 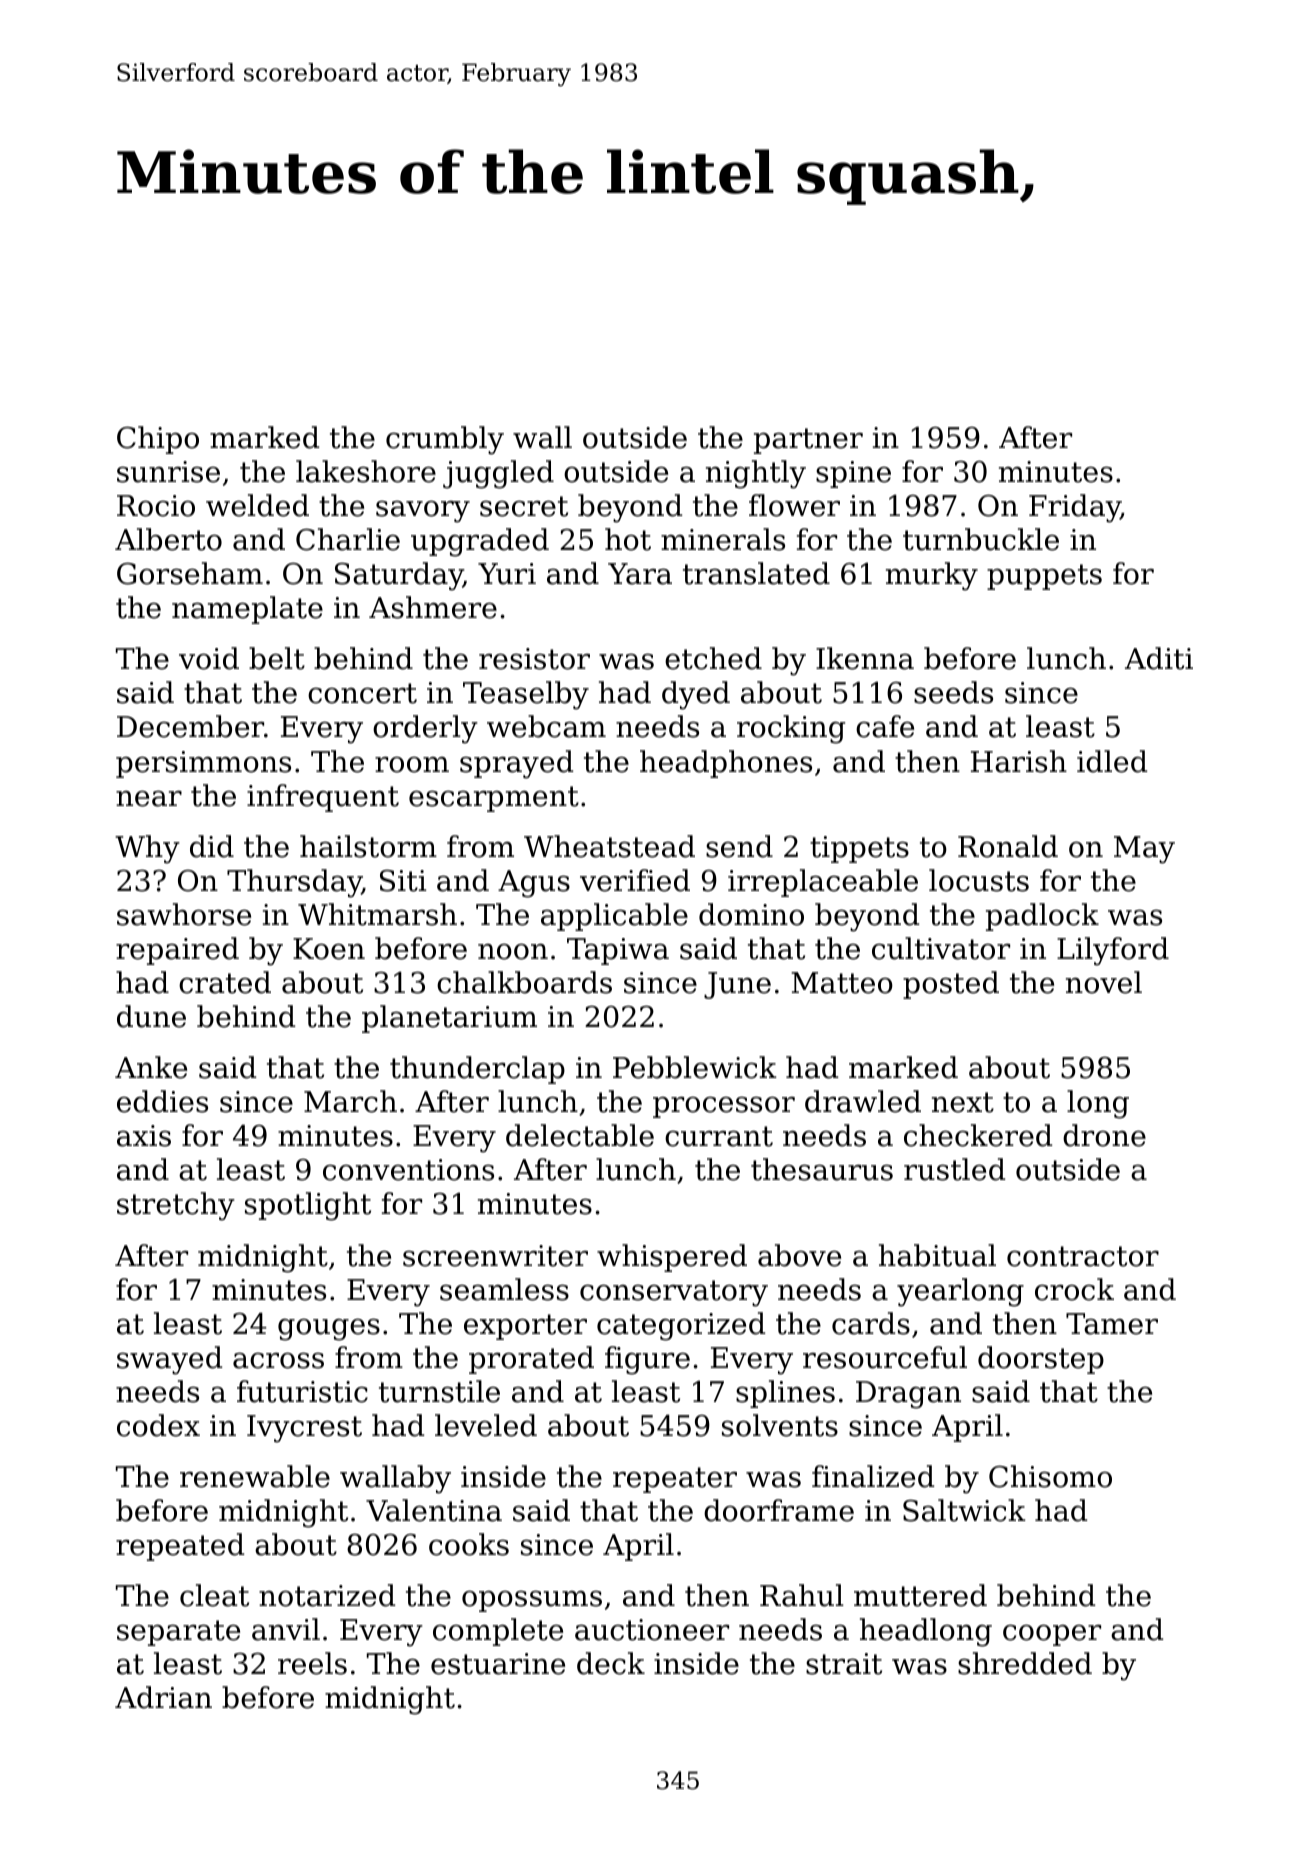 What do you see at coordinates (1025, 1663) in the page?
I see `shredded` at bounding box center [1025, 1663].
